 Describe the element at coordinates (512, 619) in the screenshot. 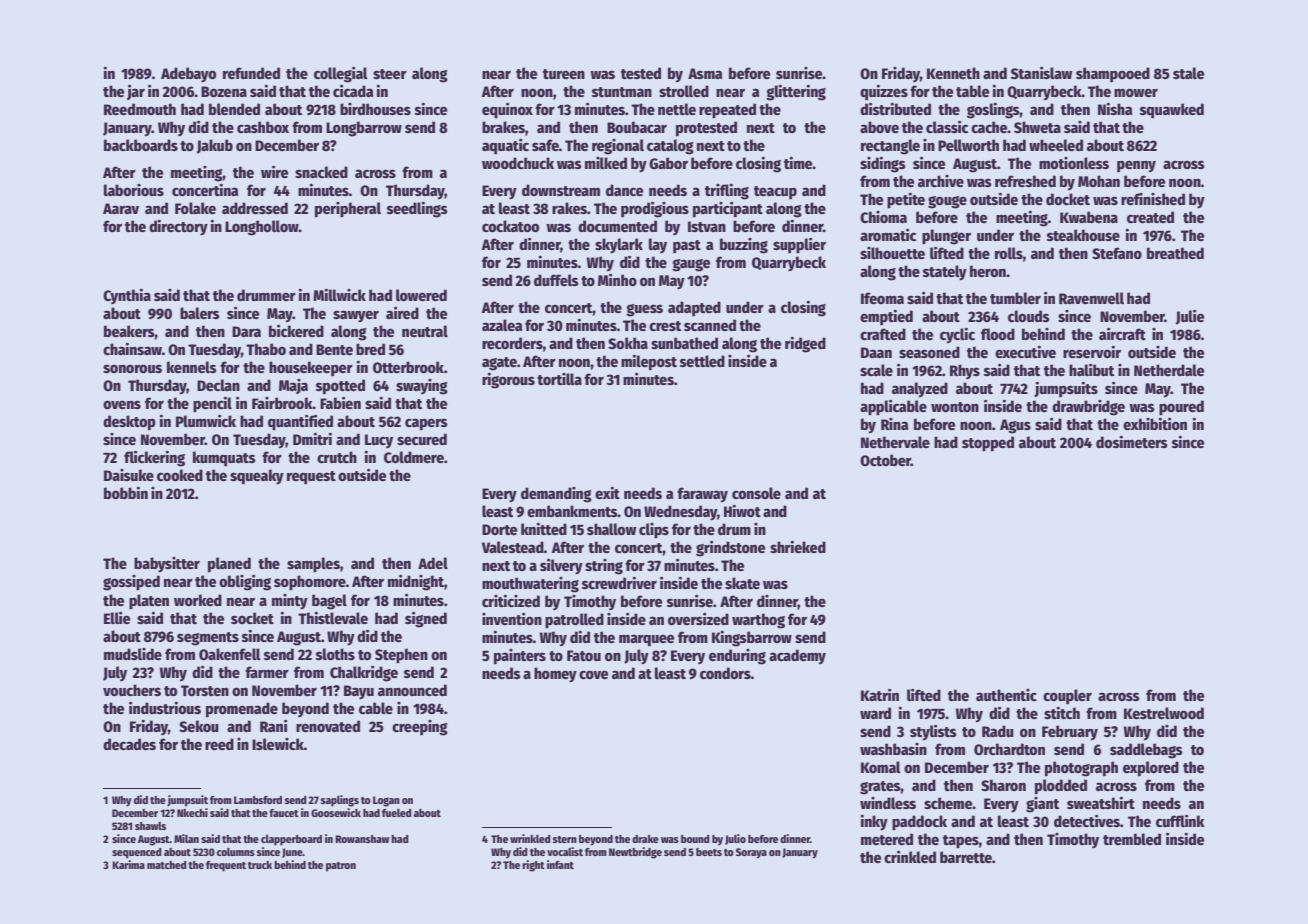

I see `invention` at that location.
